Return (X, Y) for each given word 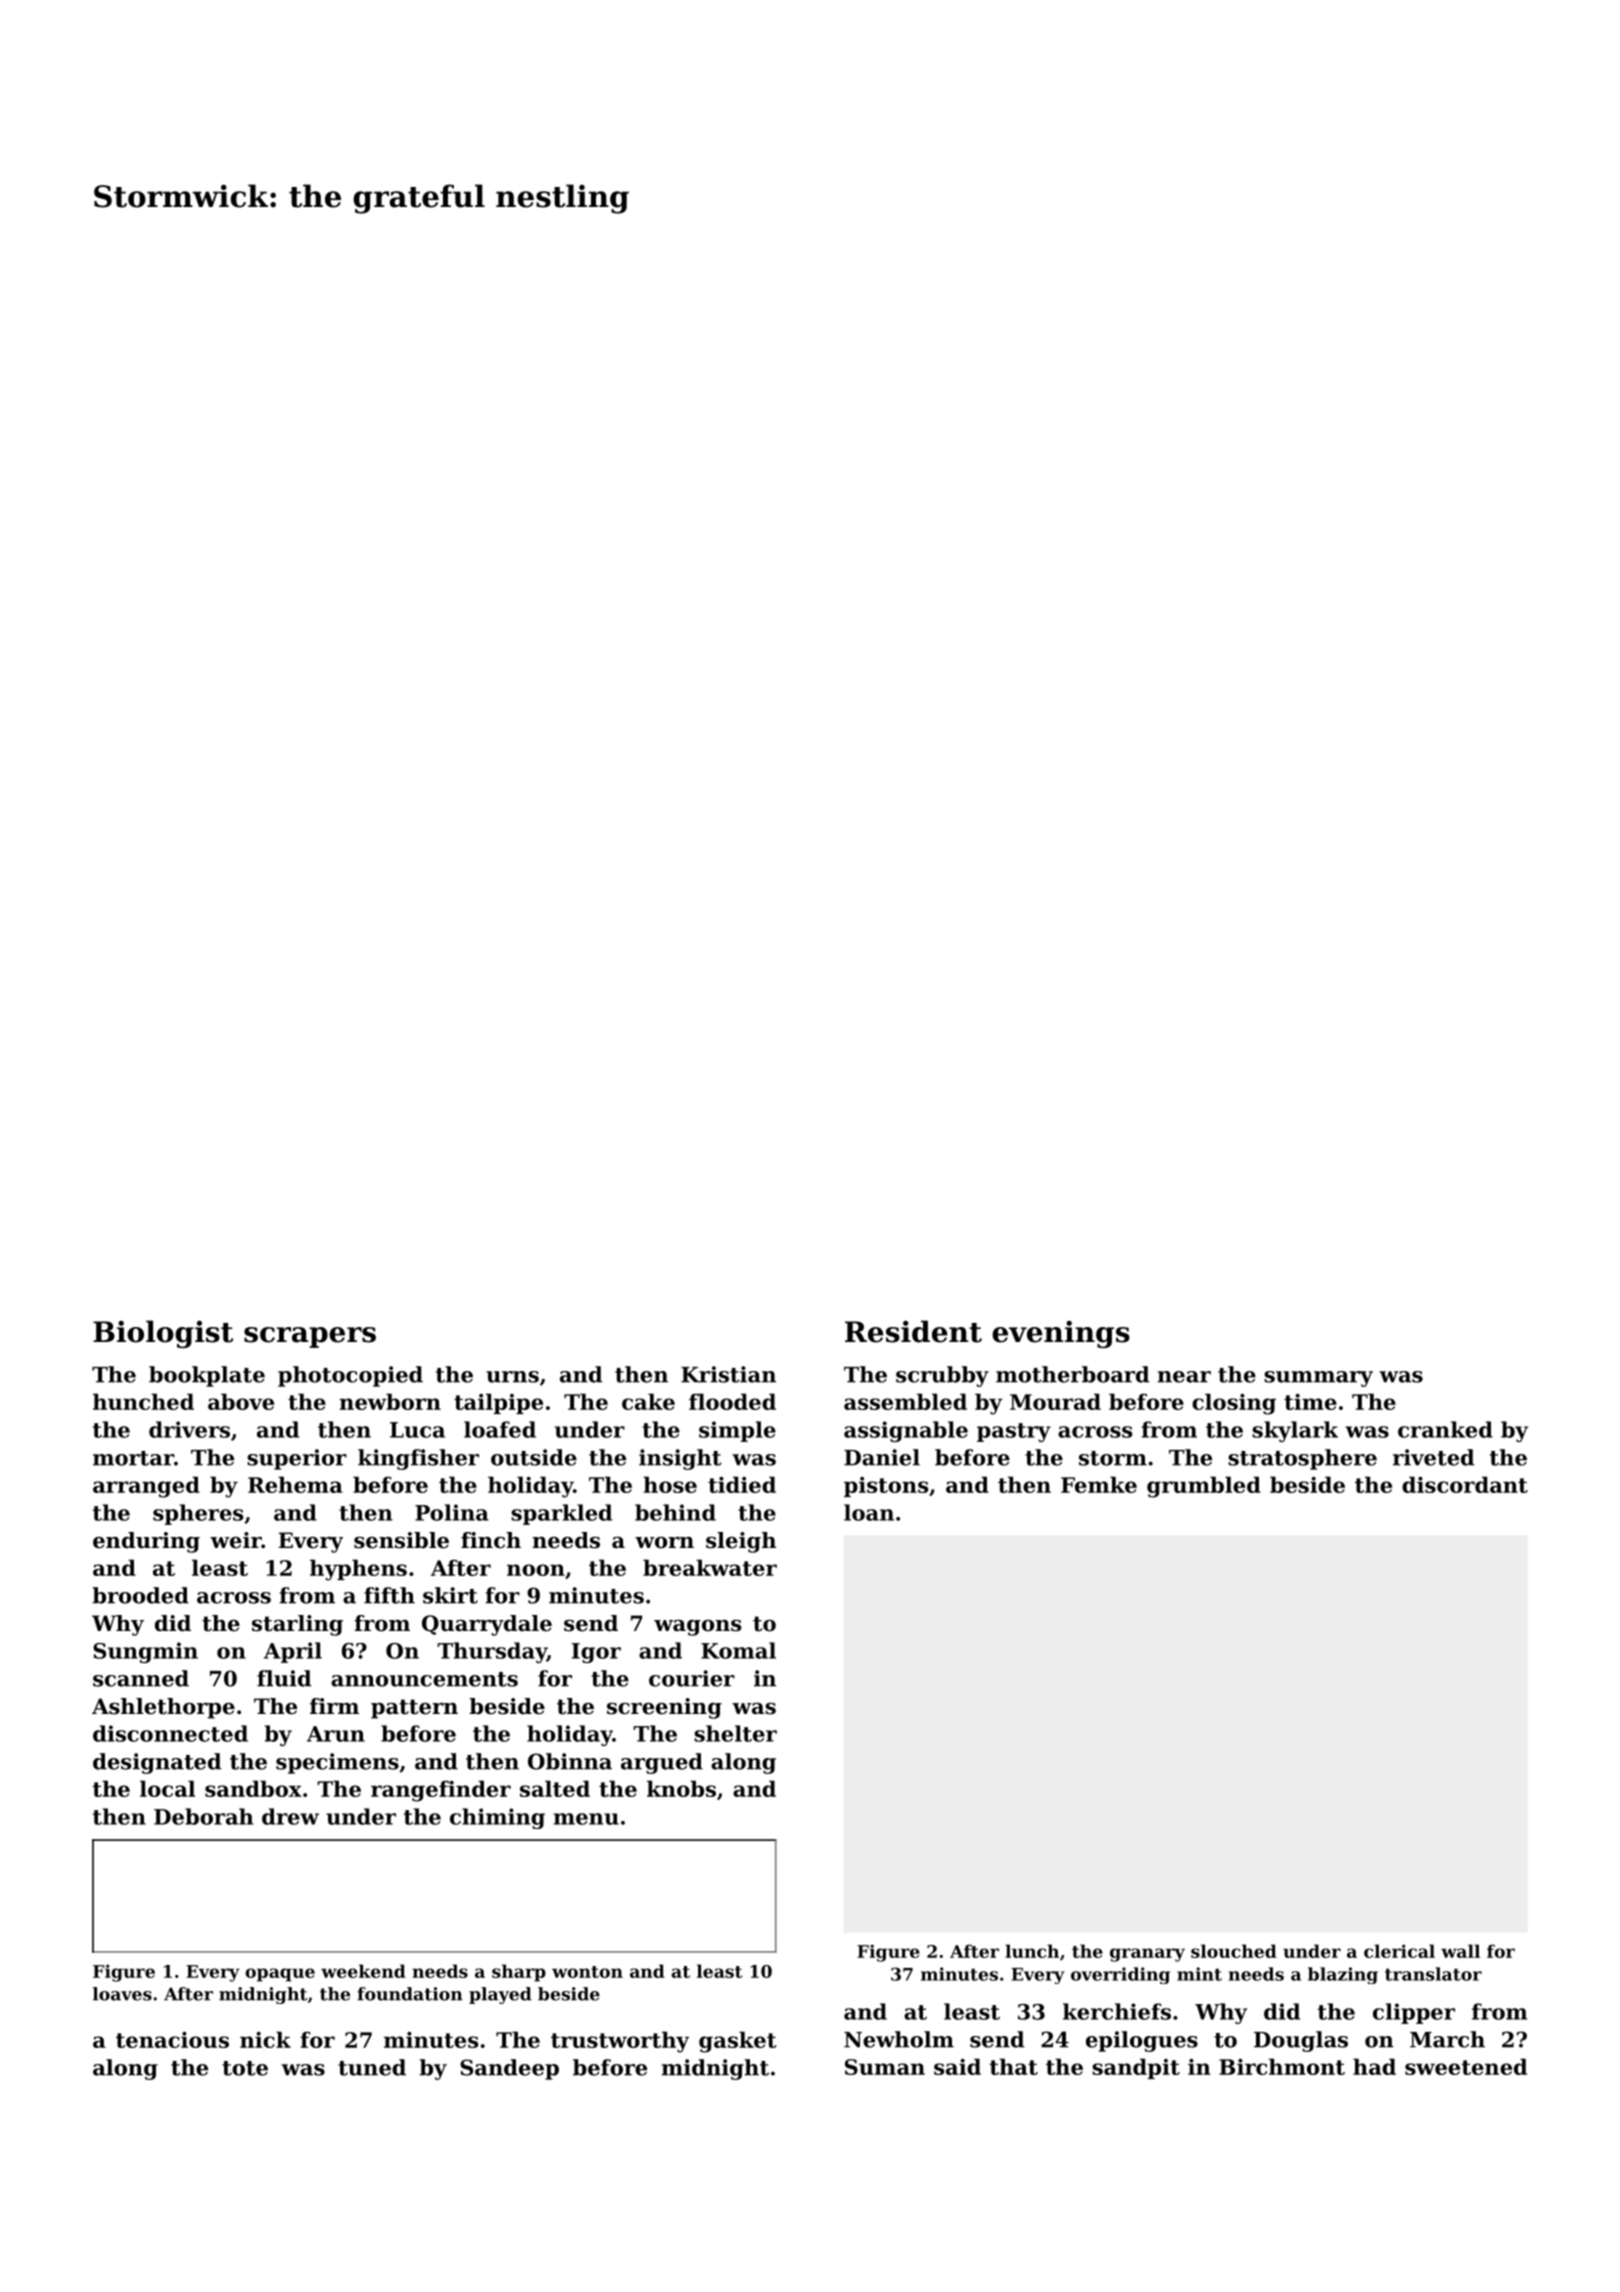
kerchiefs (1117, 2011)
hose (670, 1484)
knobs (681, 1788)
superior (297, 1459)
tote (245, 2068)
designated (157, 1763)
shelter (735, 1733)
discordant (1465, 1484)
